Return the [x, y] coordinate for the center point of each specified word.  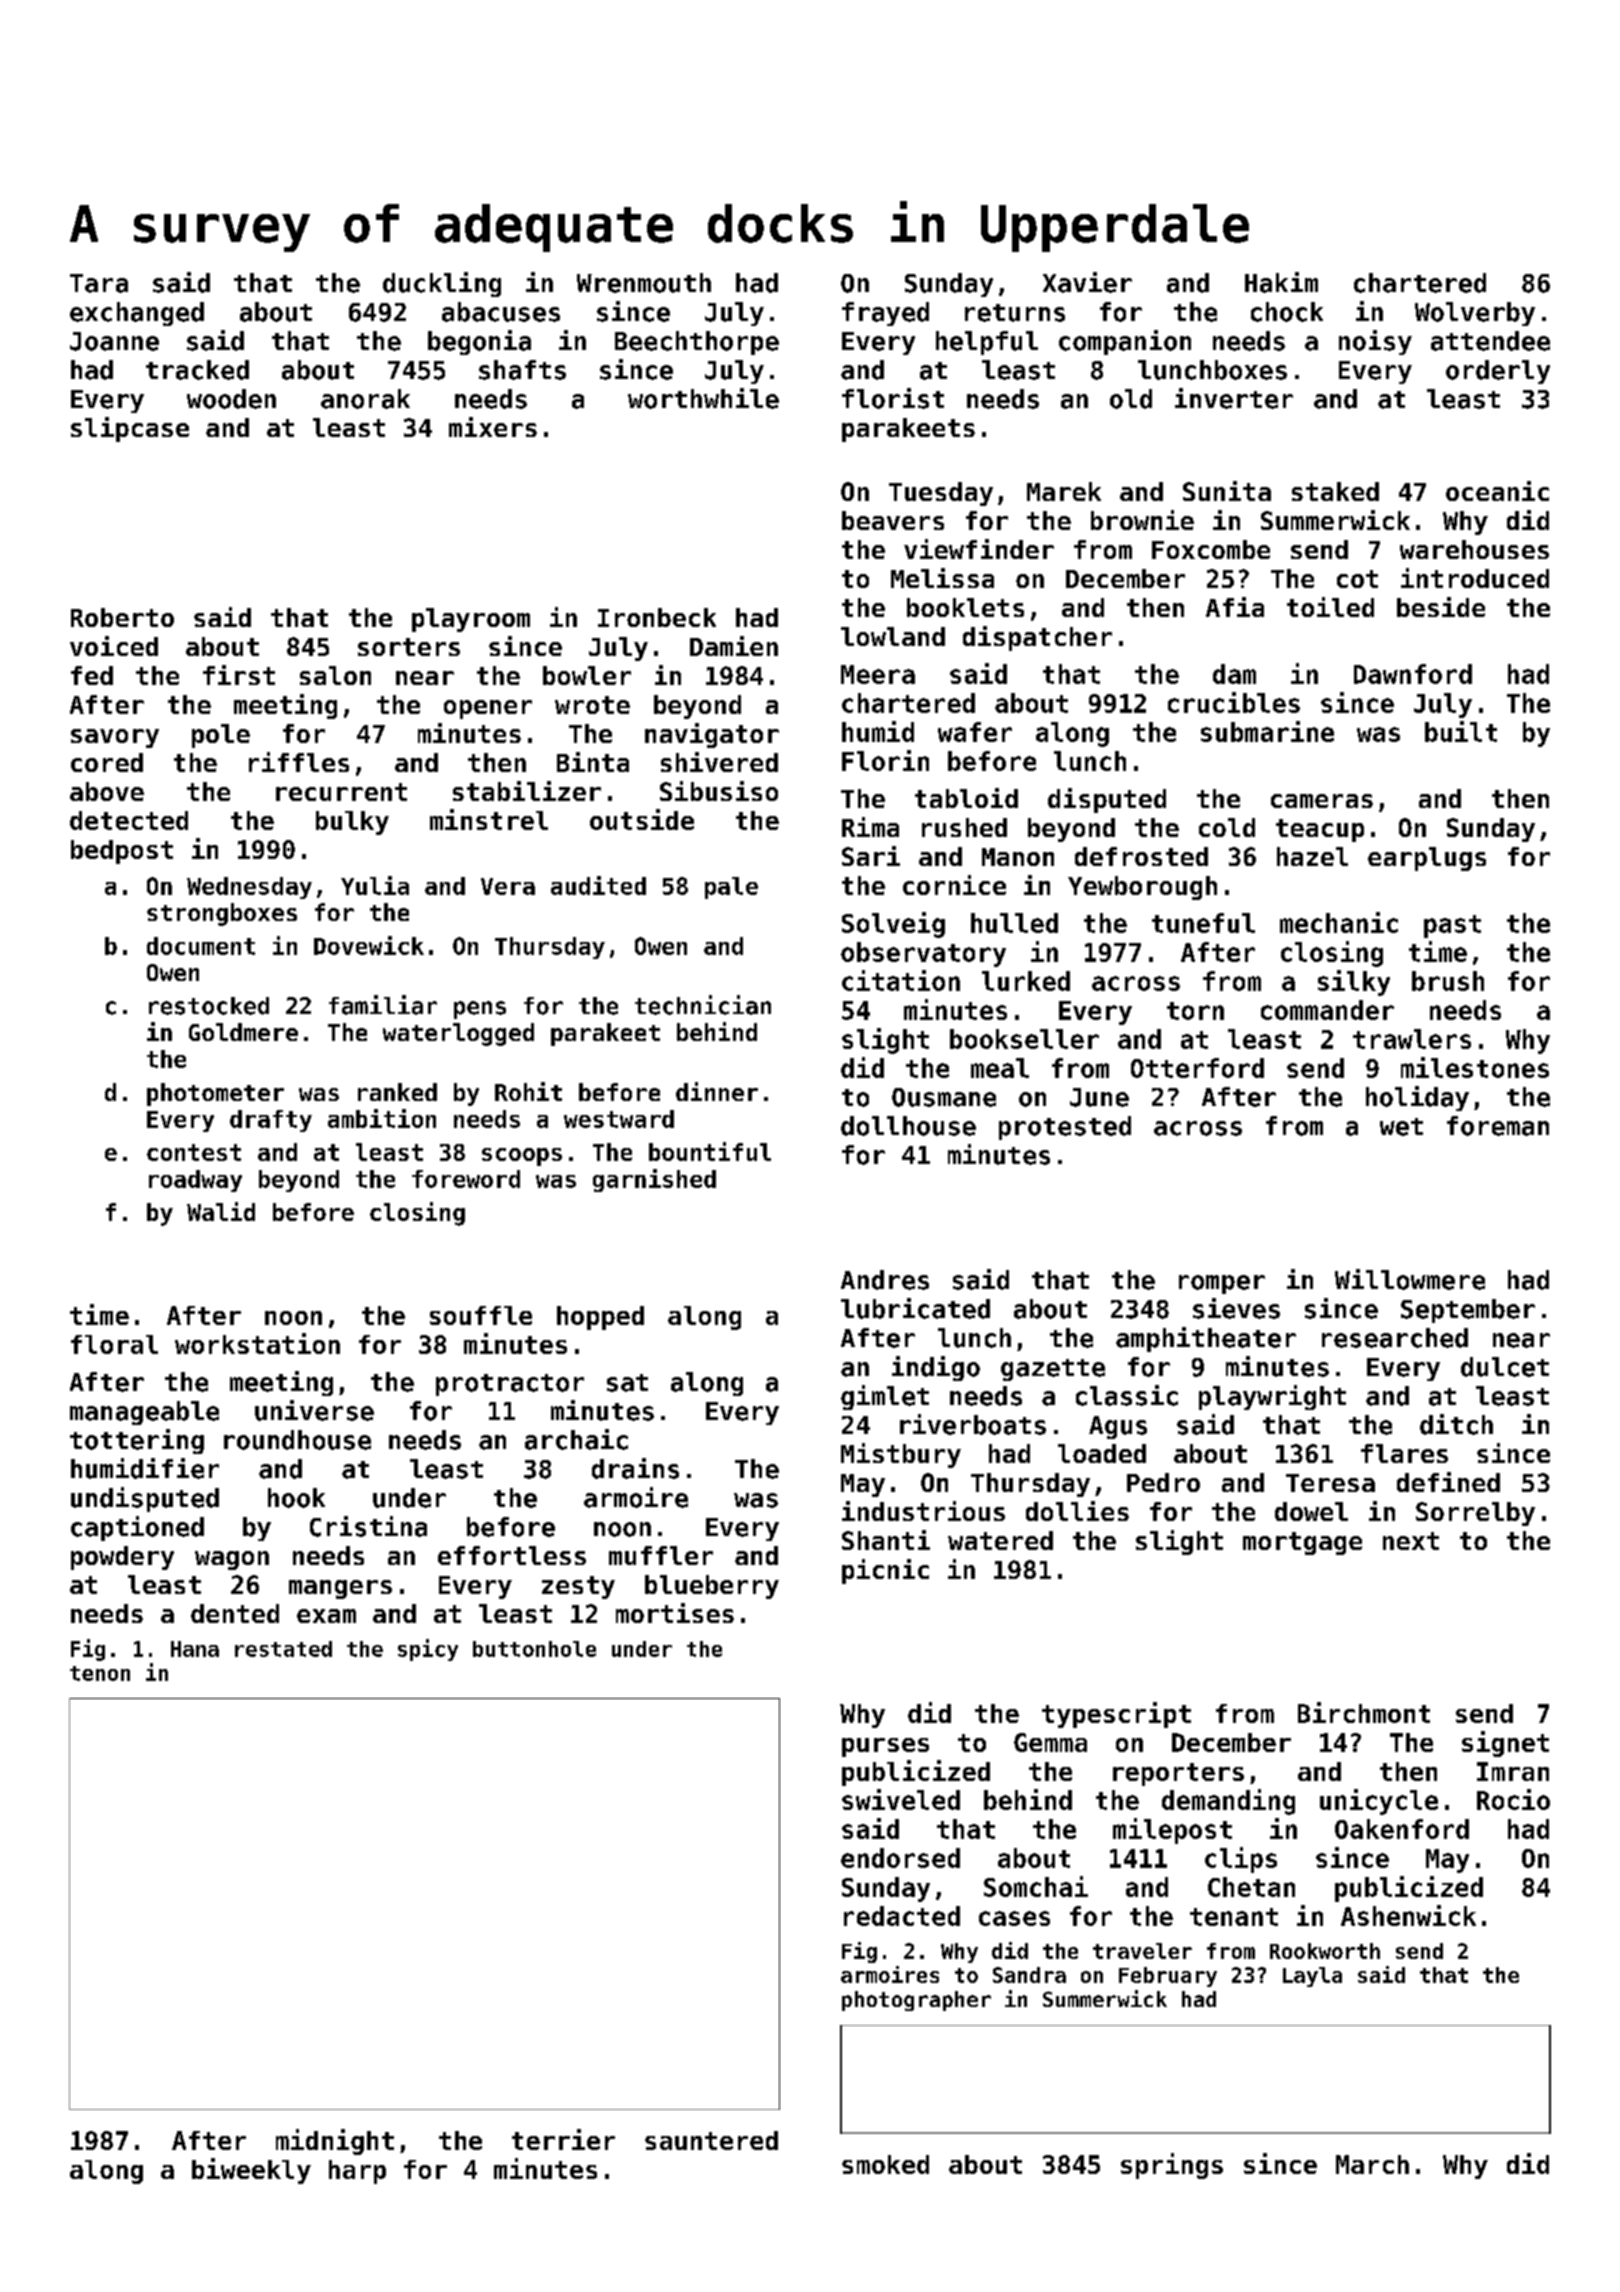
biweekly [251, 2171]
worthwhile [703, 398]
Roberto [122, 617]
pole [221, 736]
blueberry [712, 1587]
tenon [100, 1673]
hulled [1014, 923]
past [1452, 926]
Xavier [1087, 282]
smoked [885, 2164]
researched [1395, 1338]
